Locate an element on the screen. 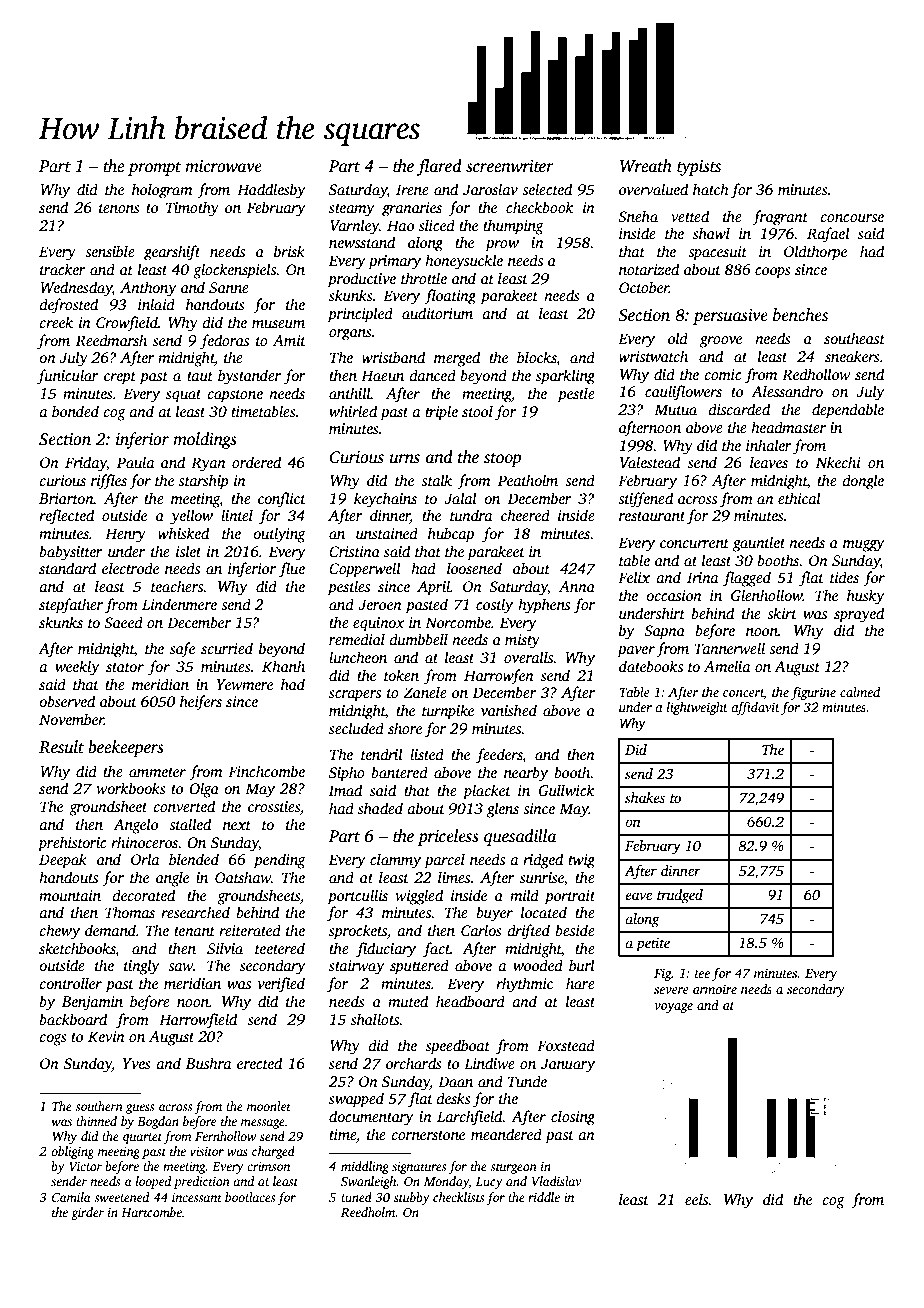  microwave is located at coordinates (223, 166).
